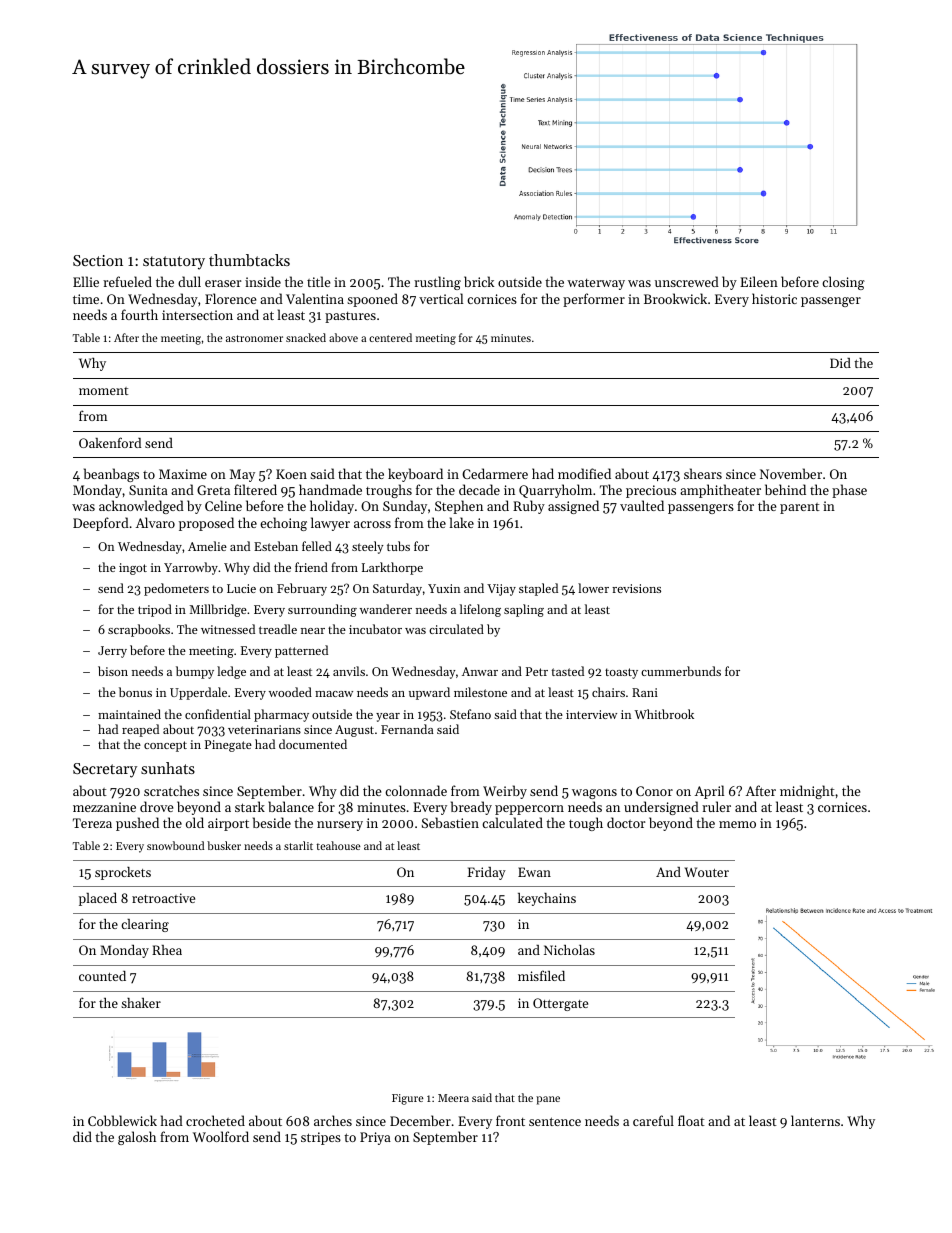 The height and width of the screenshot is (1233, 952). Describe the element at coordinates (807, 792) in the screenshot. I see `midnight` at that location.
